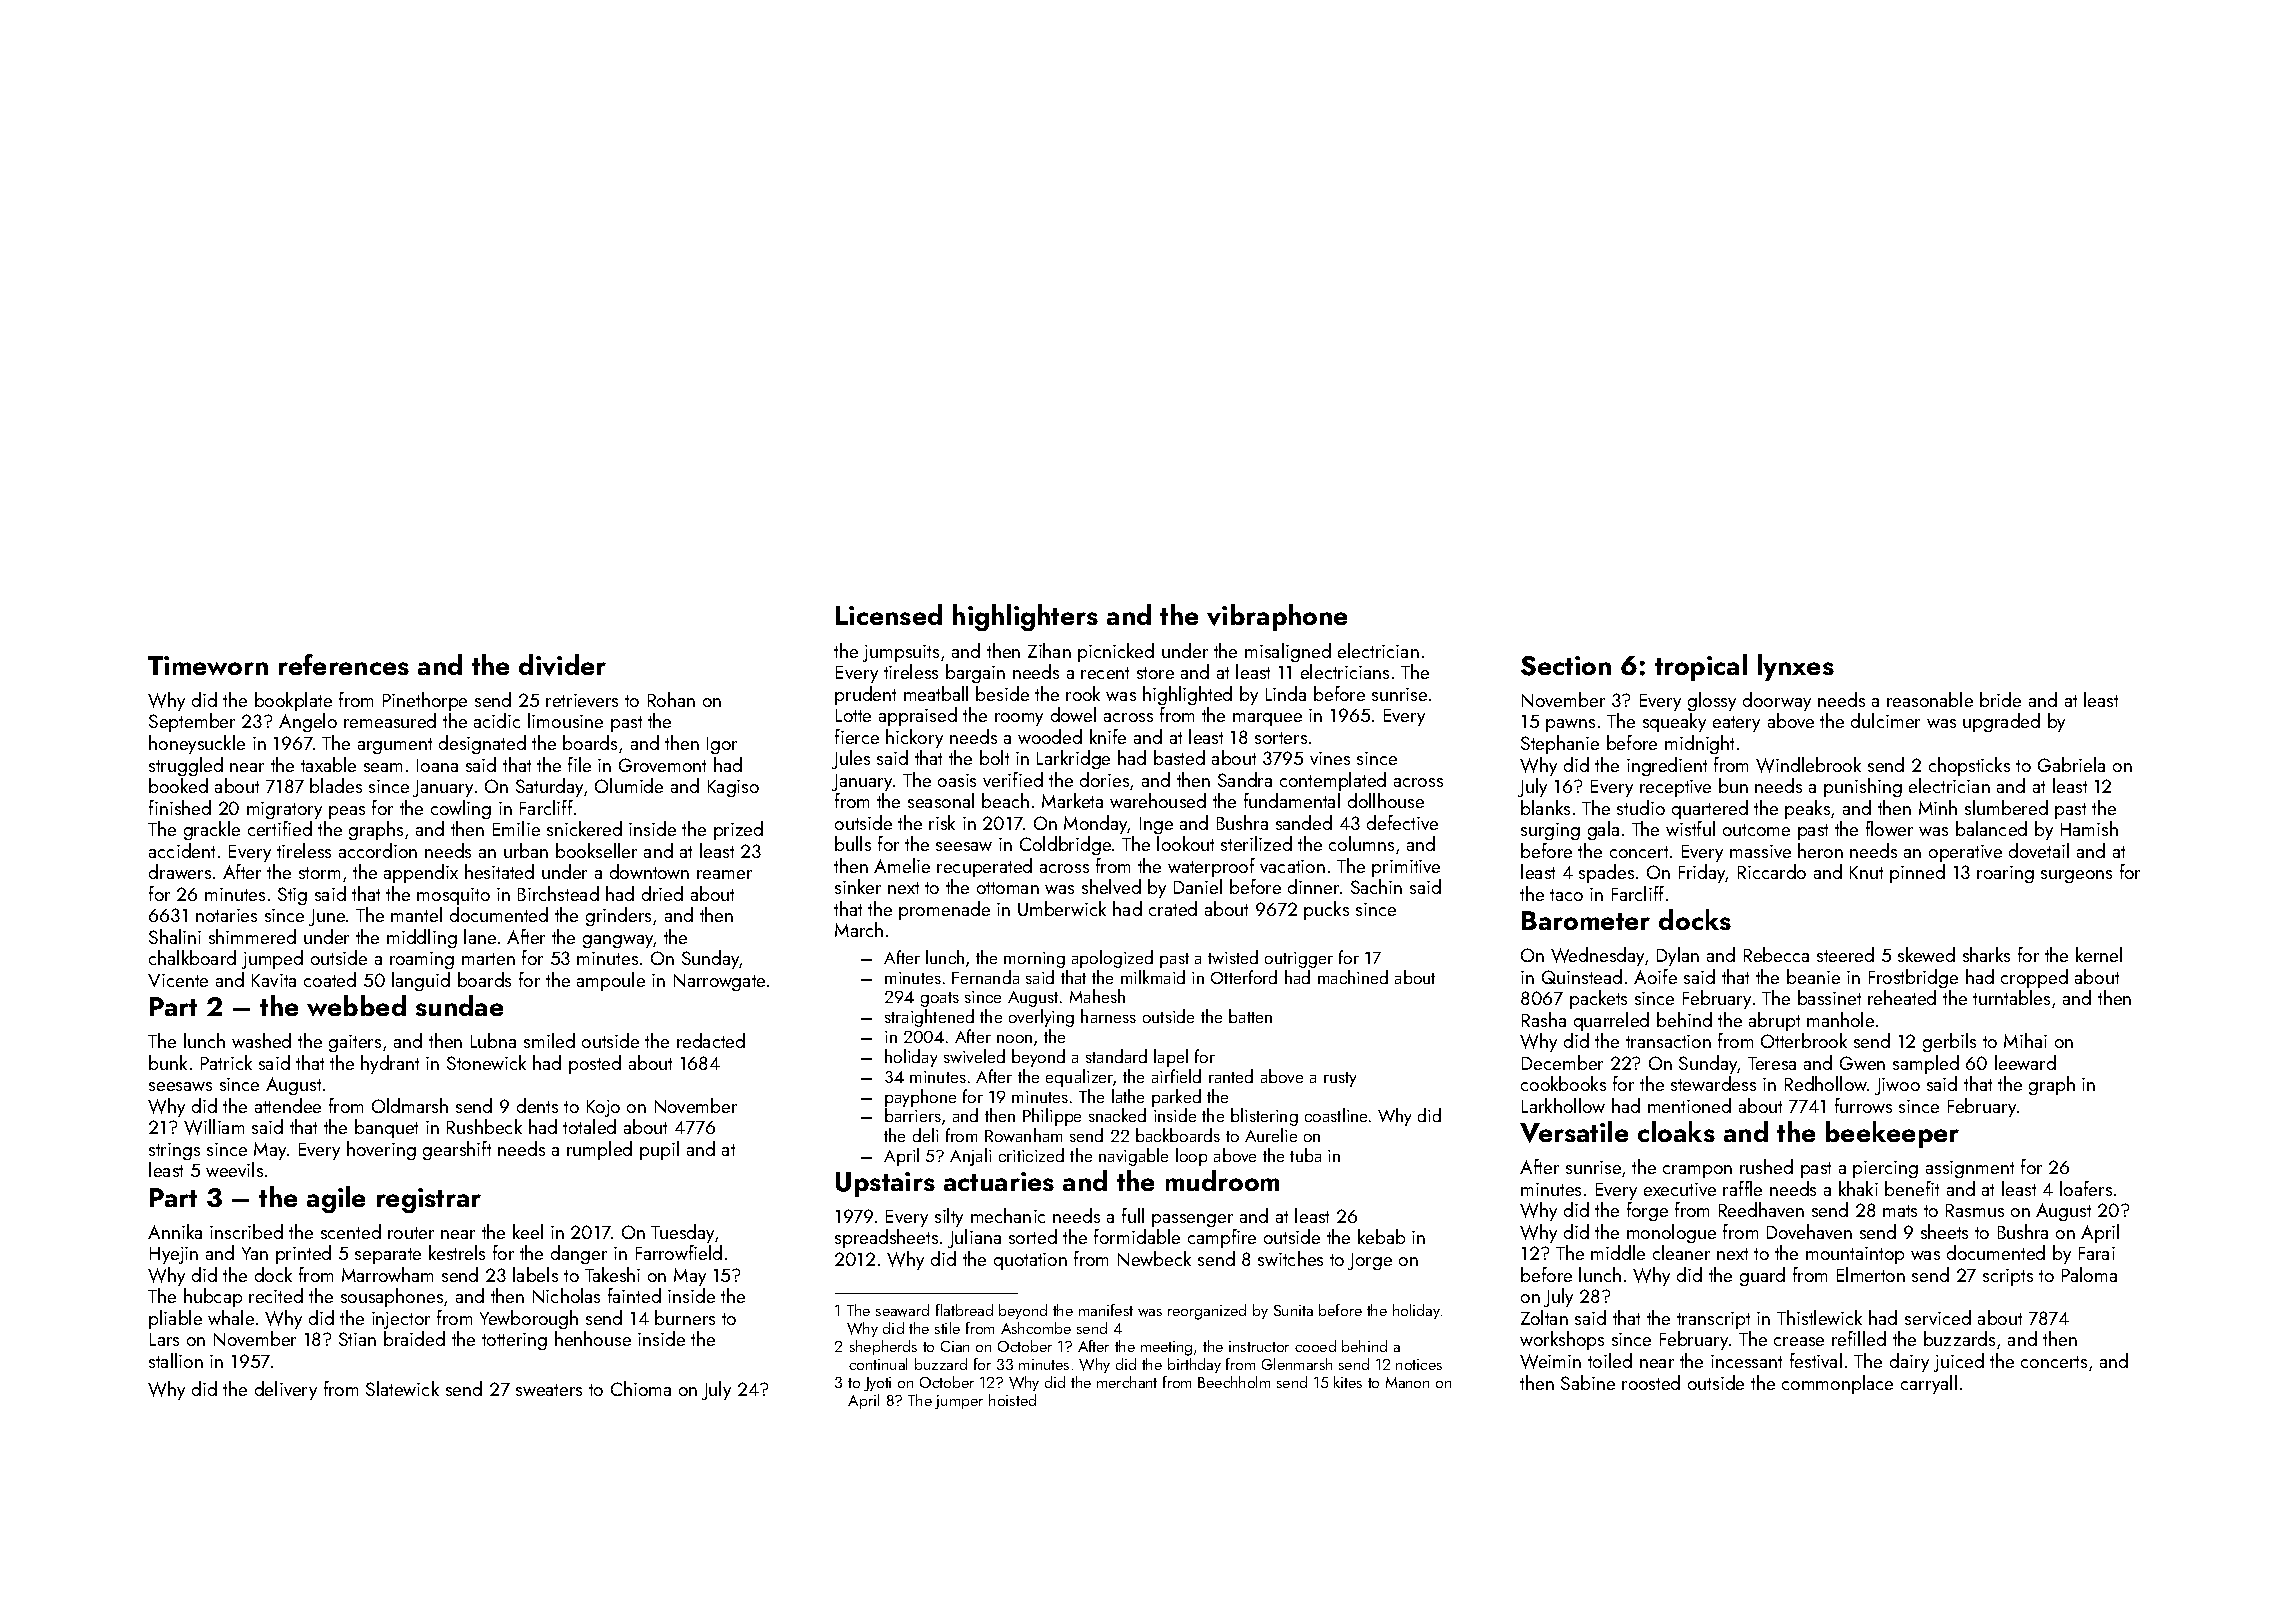 Image resolution: width=2292 pixels, height=1620 pixels. Describe the element at coordinates (949, 1217) in the document. I see `silty` at that location.
